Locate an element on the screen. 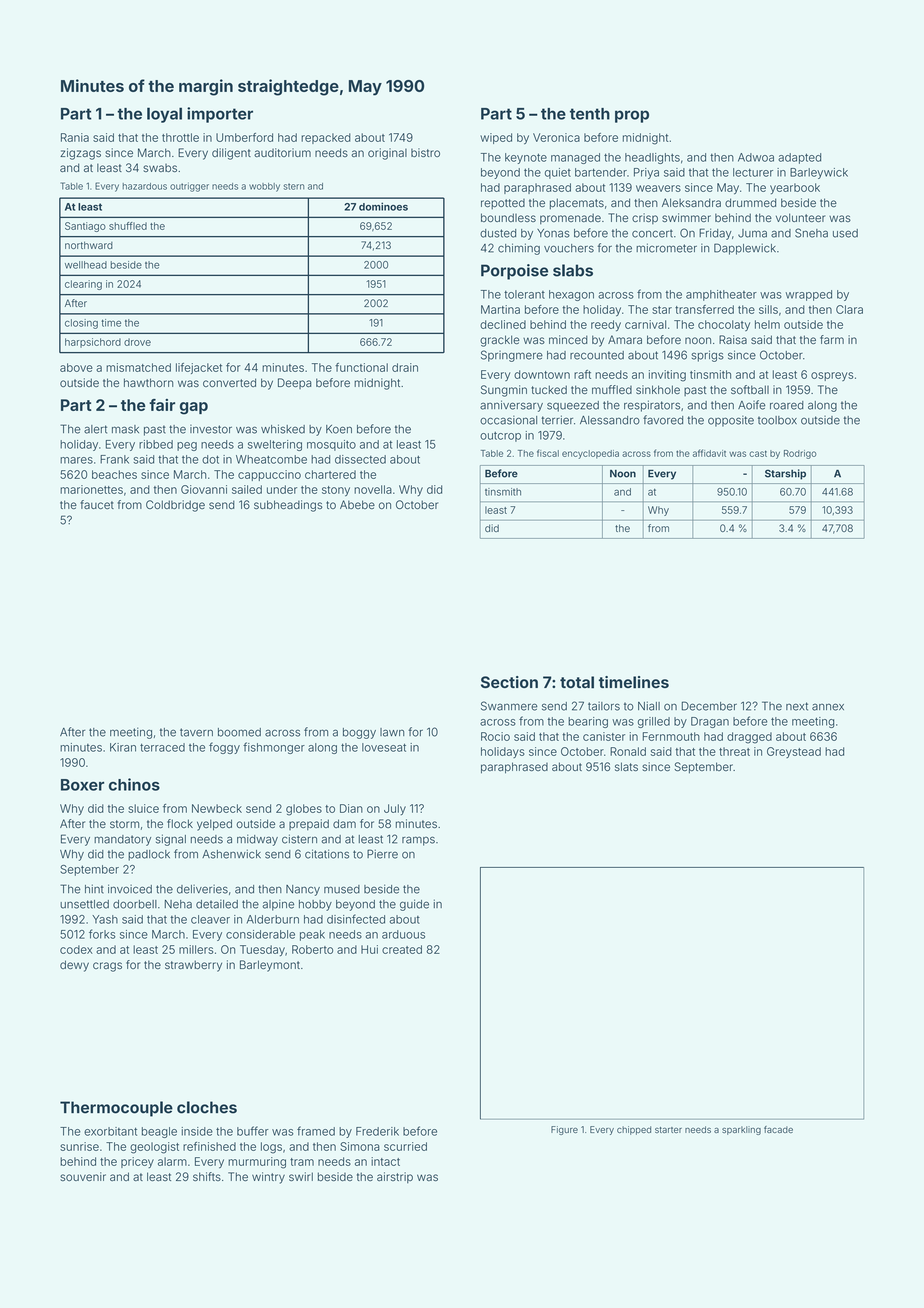 The image size is (924, 1308). mismatched is located at coordinates (138, 367).
